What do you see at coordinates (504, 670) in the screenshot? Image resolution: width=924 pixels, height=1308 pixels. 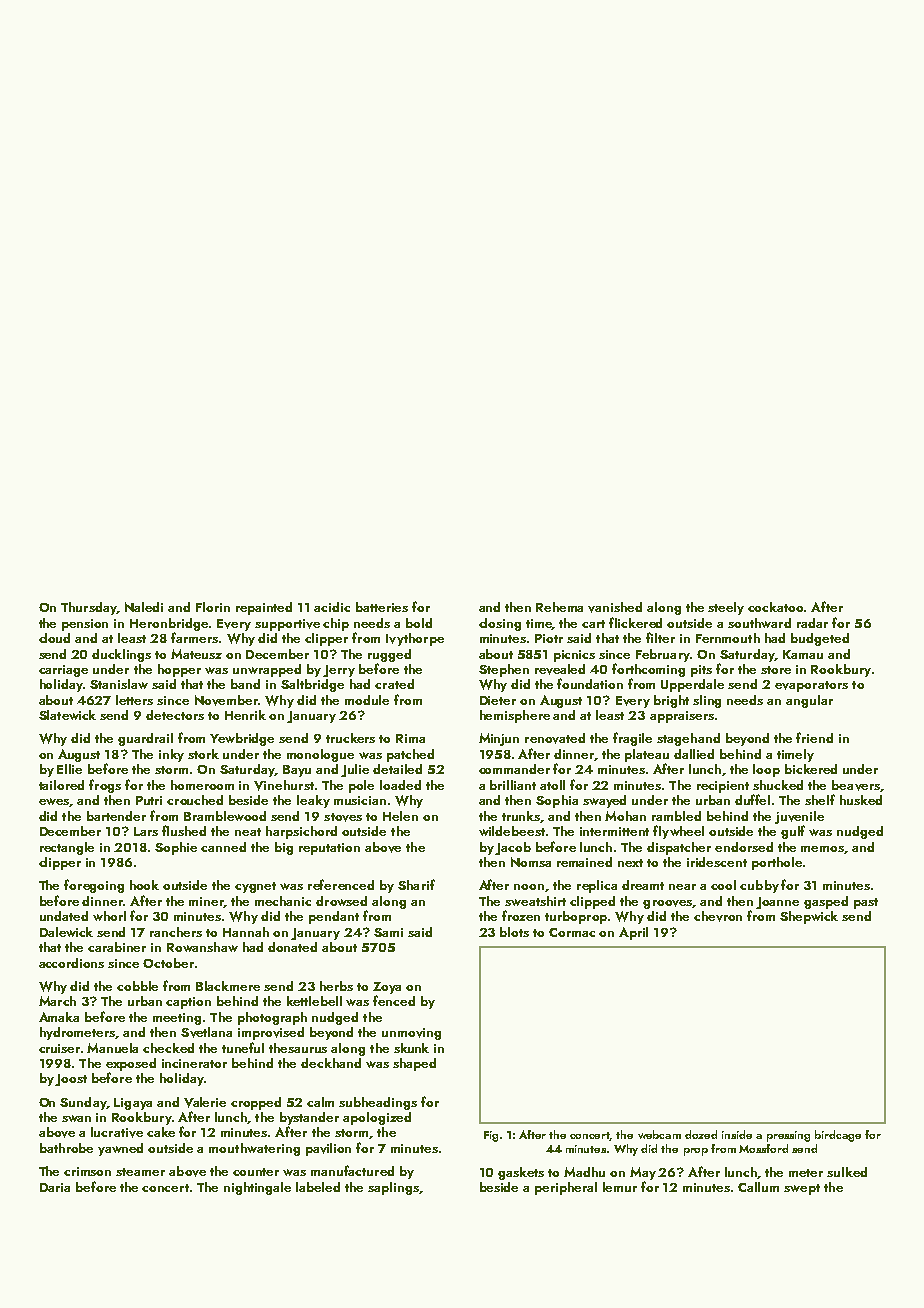 I see `Stephen` at bounding box center [504, 670].
